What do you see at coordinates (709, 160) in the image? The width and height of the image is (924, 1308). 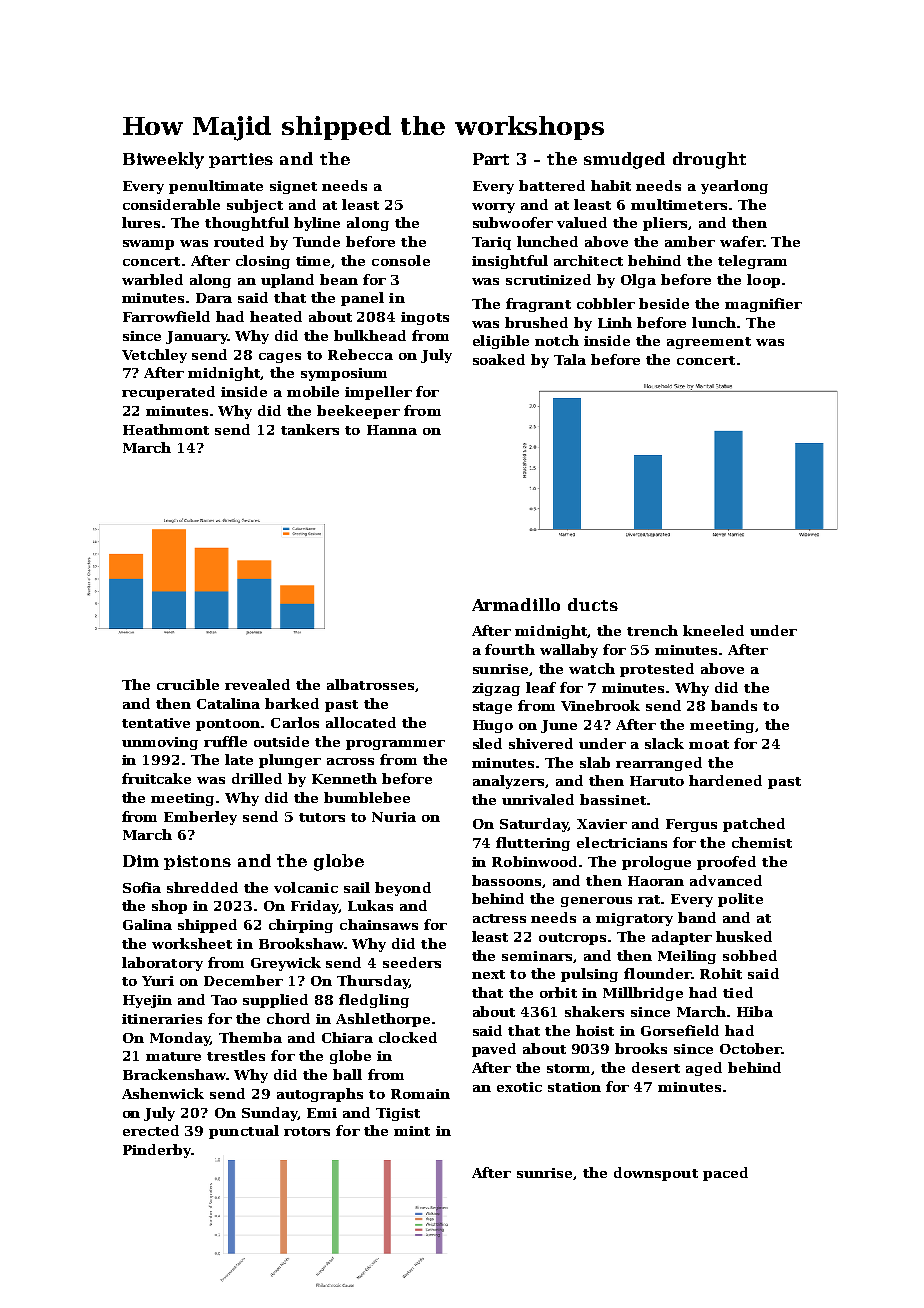 I see `drought` at bounding box center [709, 160].
